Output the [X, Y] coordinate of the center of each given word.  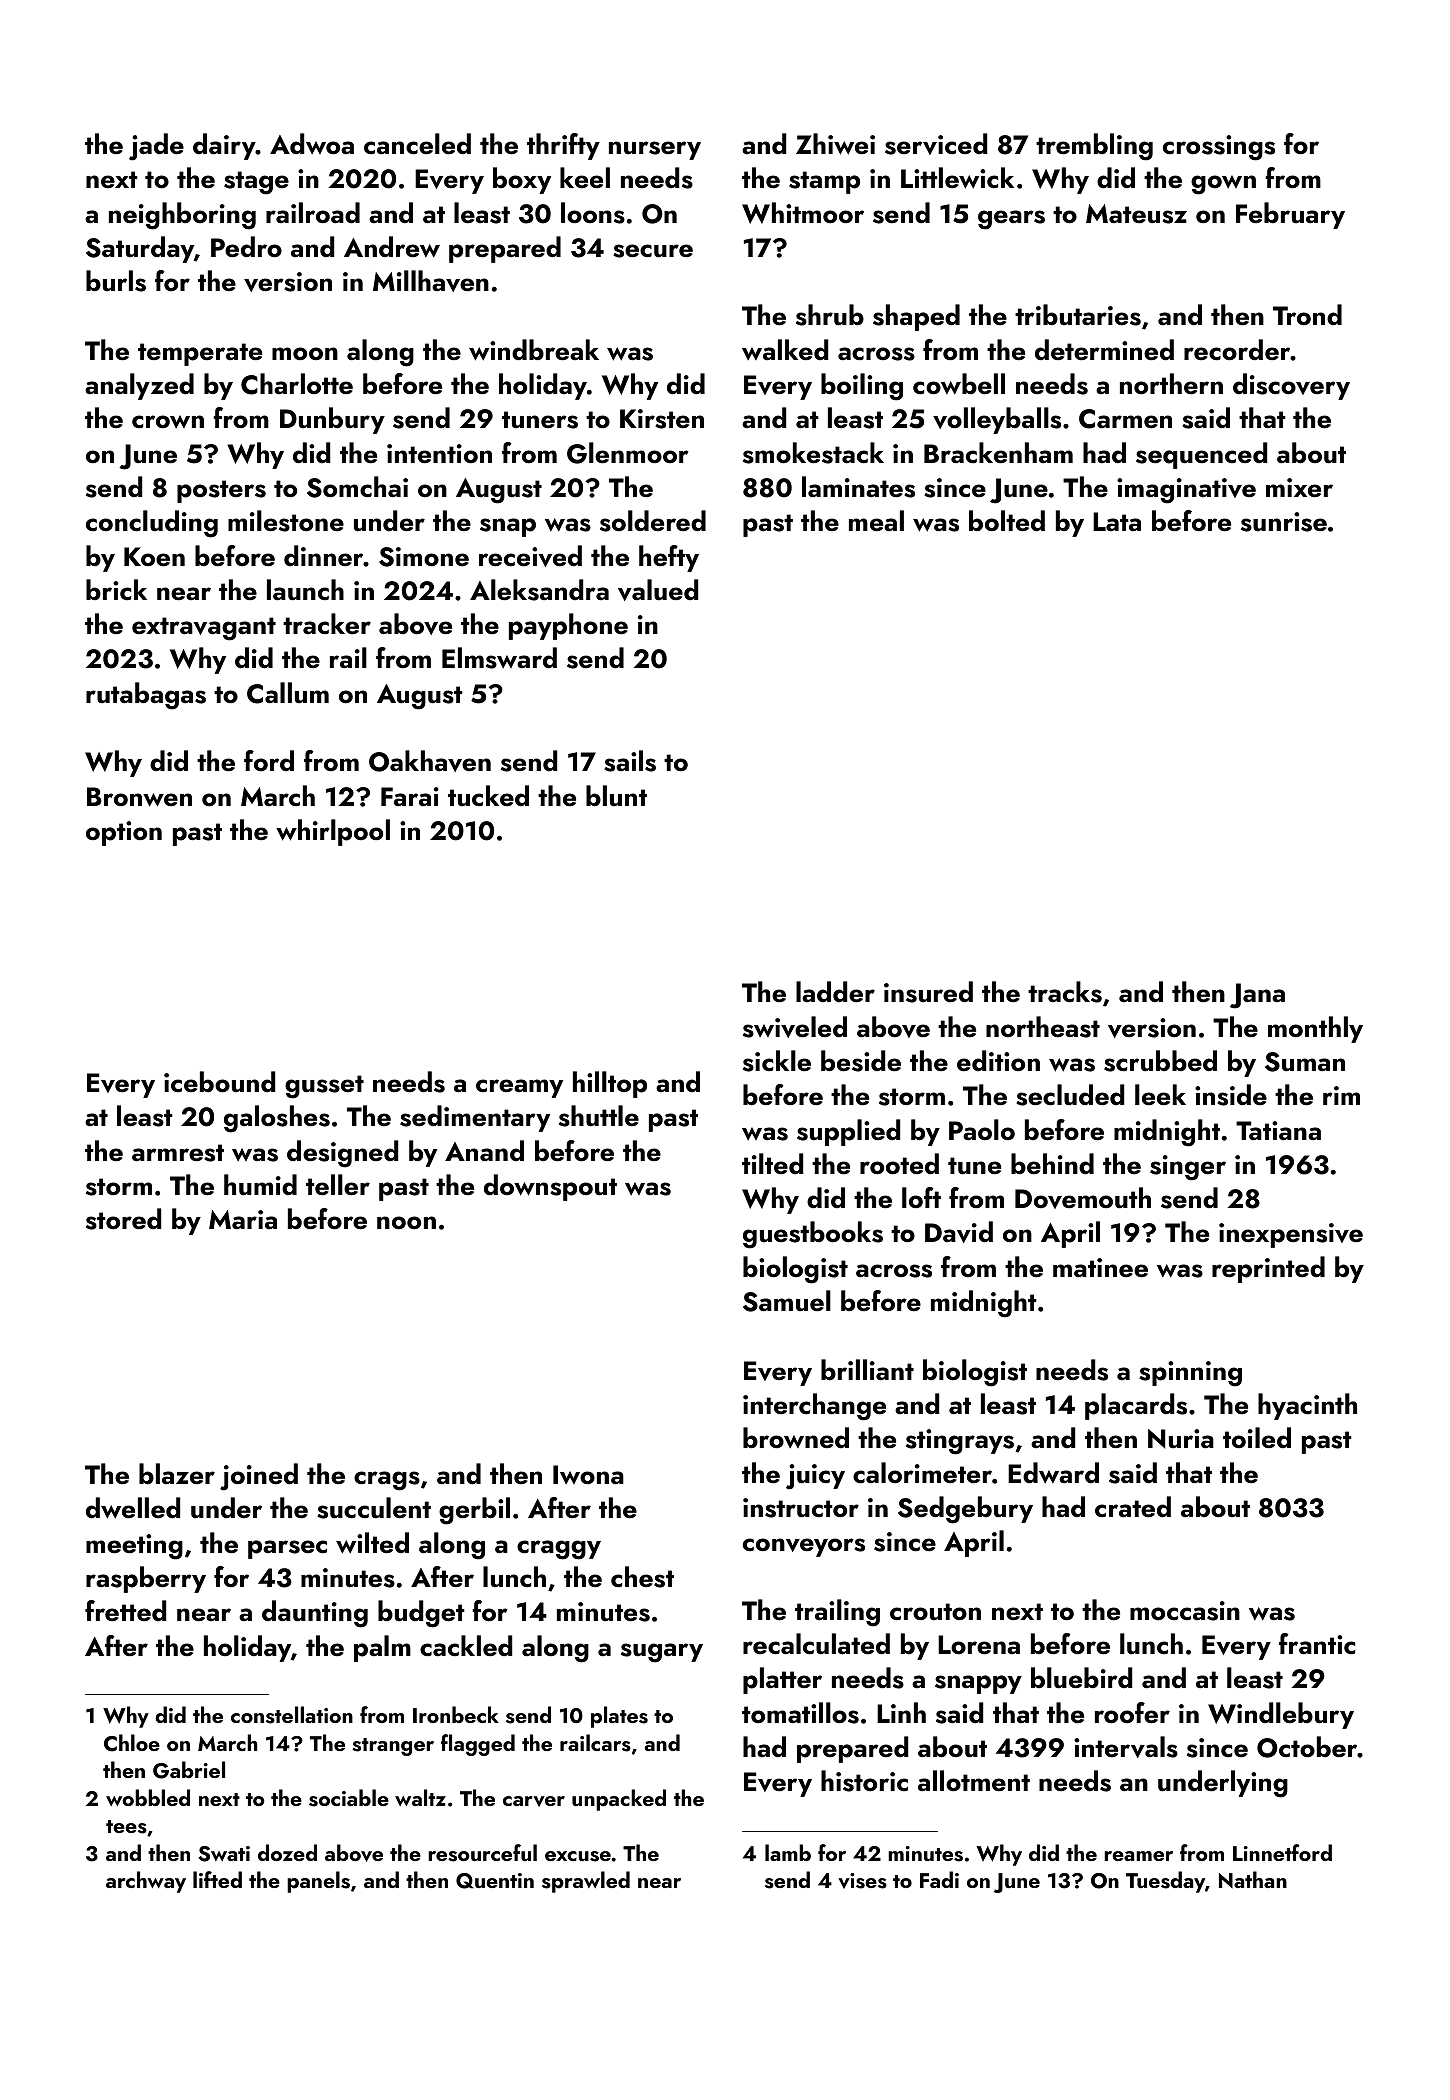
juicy [815, 1477]
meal [876, 521]
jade [156, 147]
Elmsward [499, 658]
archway [146, 1882]
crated [1133, 1507]
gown [1223, 185]
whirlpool [333, 832]
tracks [1065, 992]
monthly [1315, 1029]
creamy [519, 1088]
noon [406, 1223]
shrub [830, 315]
